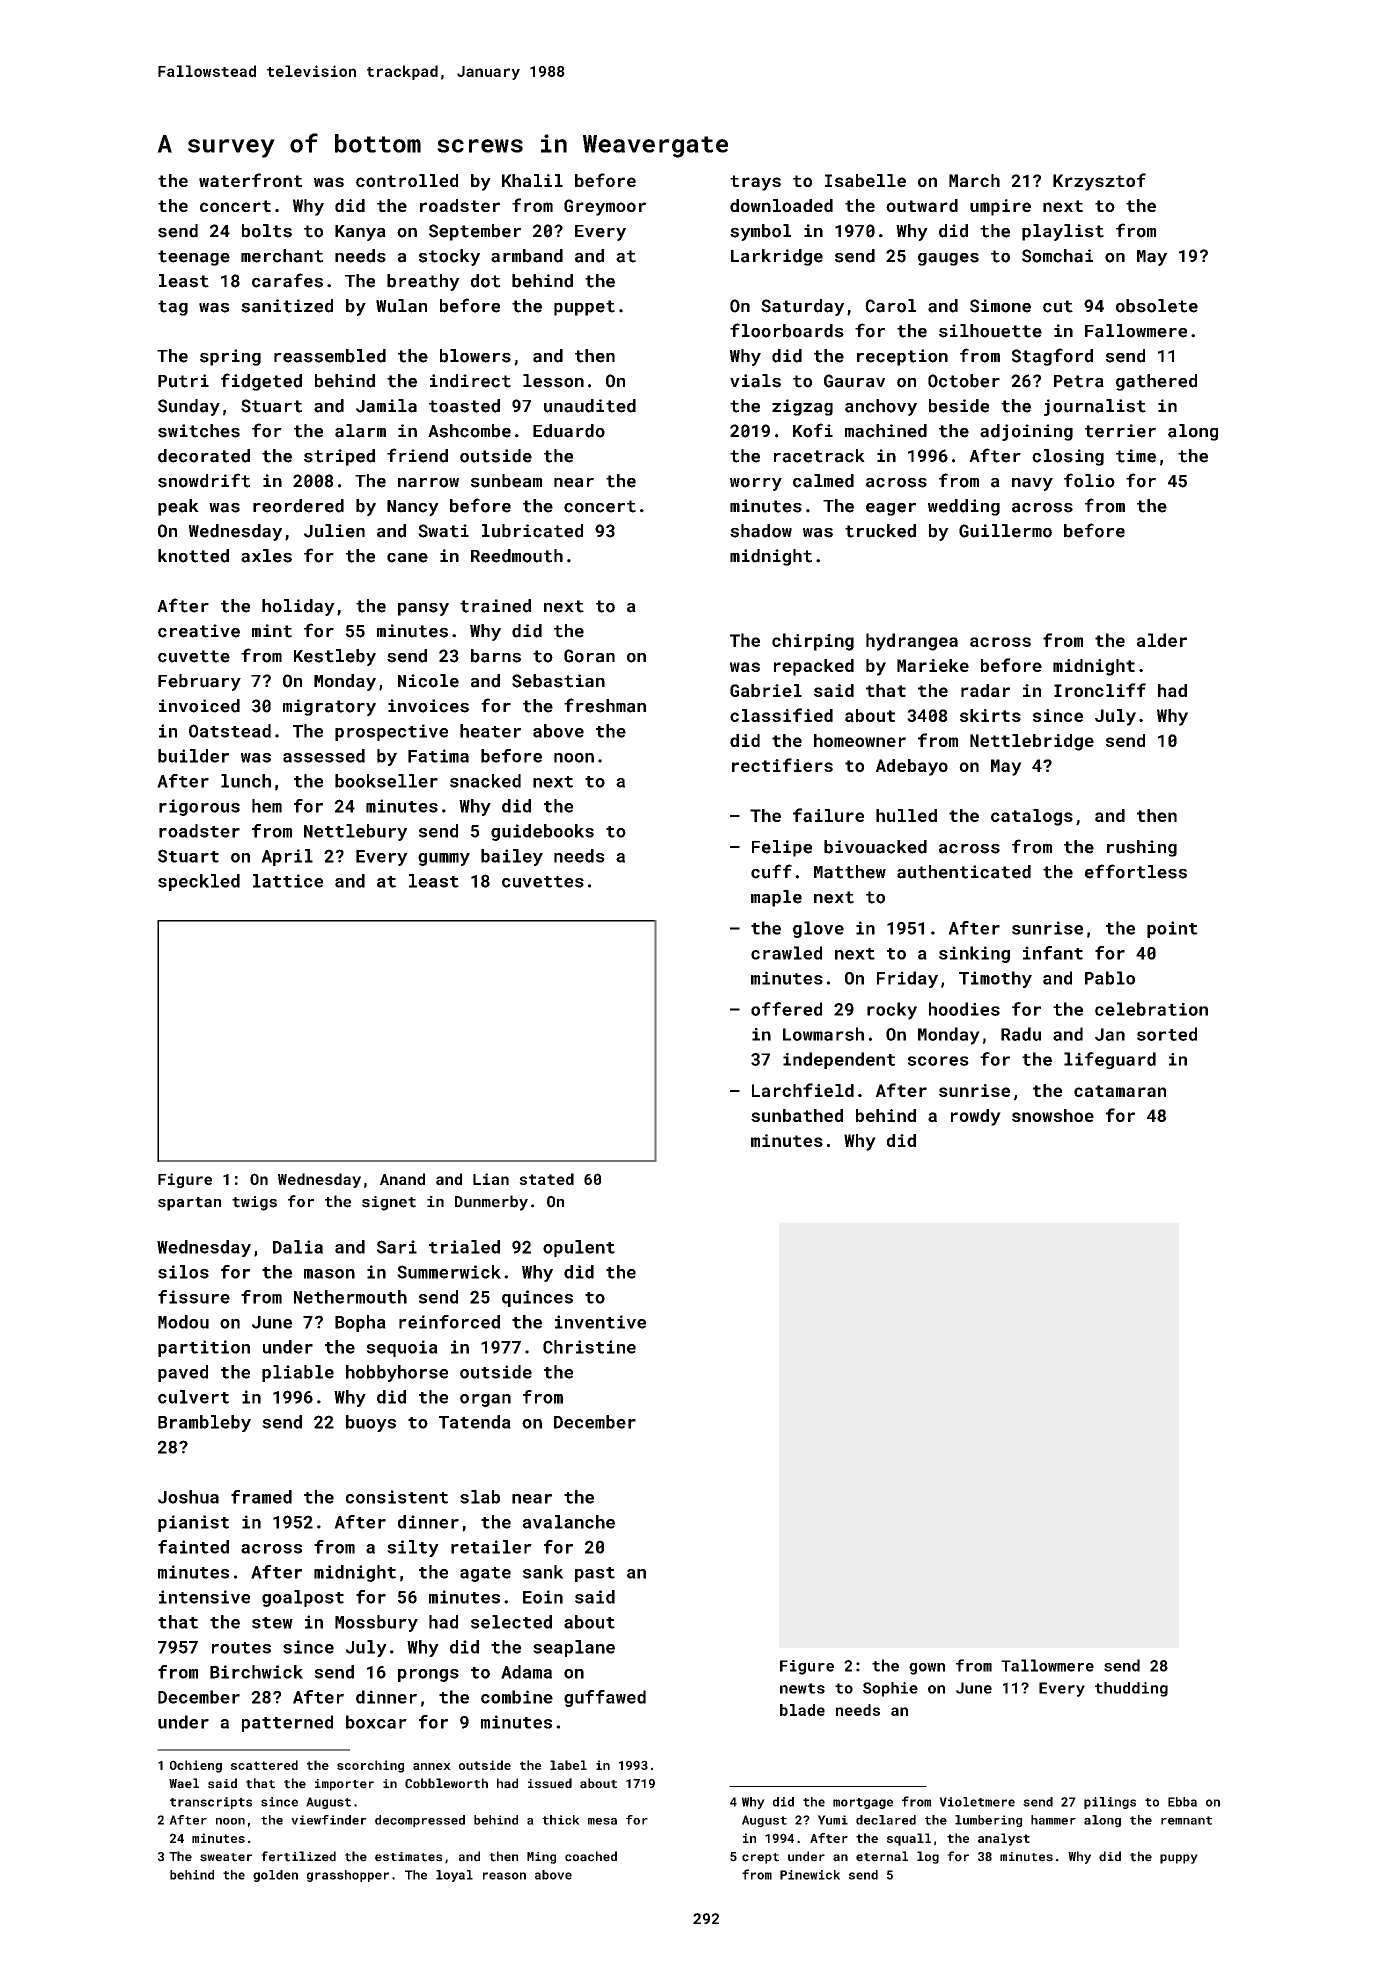 This screenshot has width=1386, height=1969. What do you see at coordinates (938, 1061) in the screenshot?
I see `scores` at bounding box center [938, 1061].
